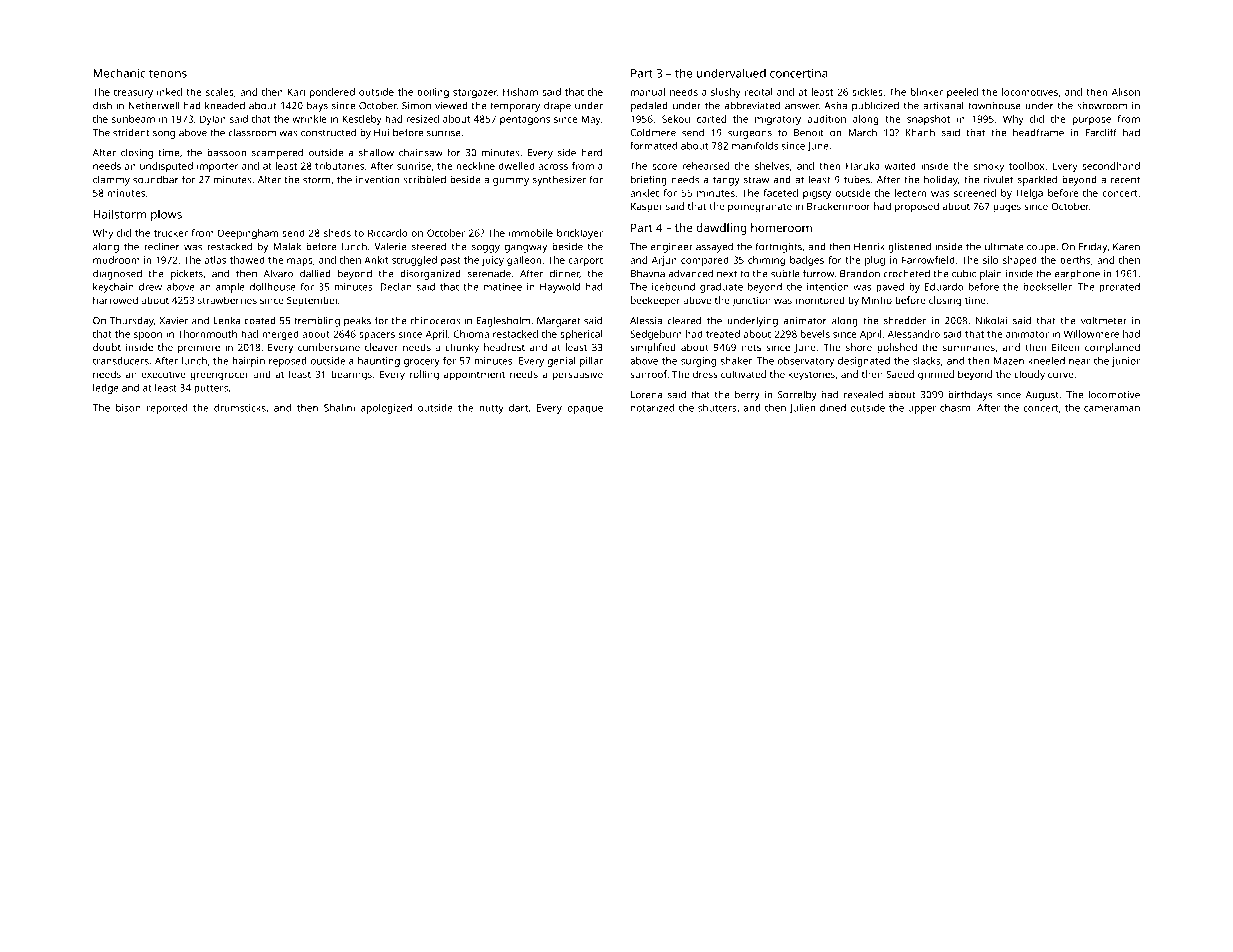 The width and height of the screenshot is (1233, 952). What do you see at coordinates (520, 92) in the screenshot?
I see `Hisham` at bounding box center [520, 92].
